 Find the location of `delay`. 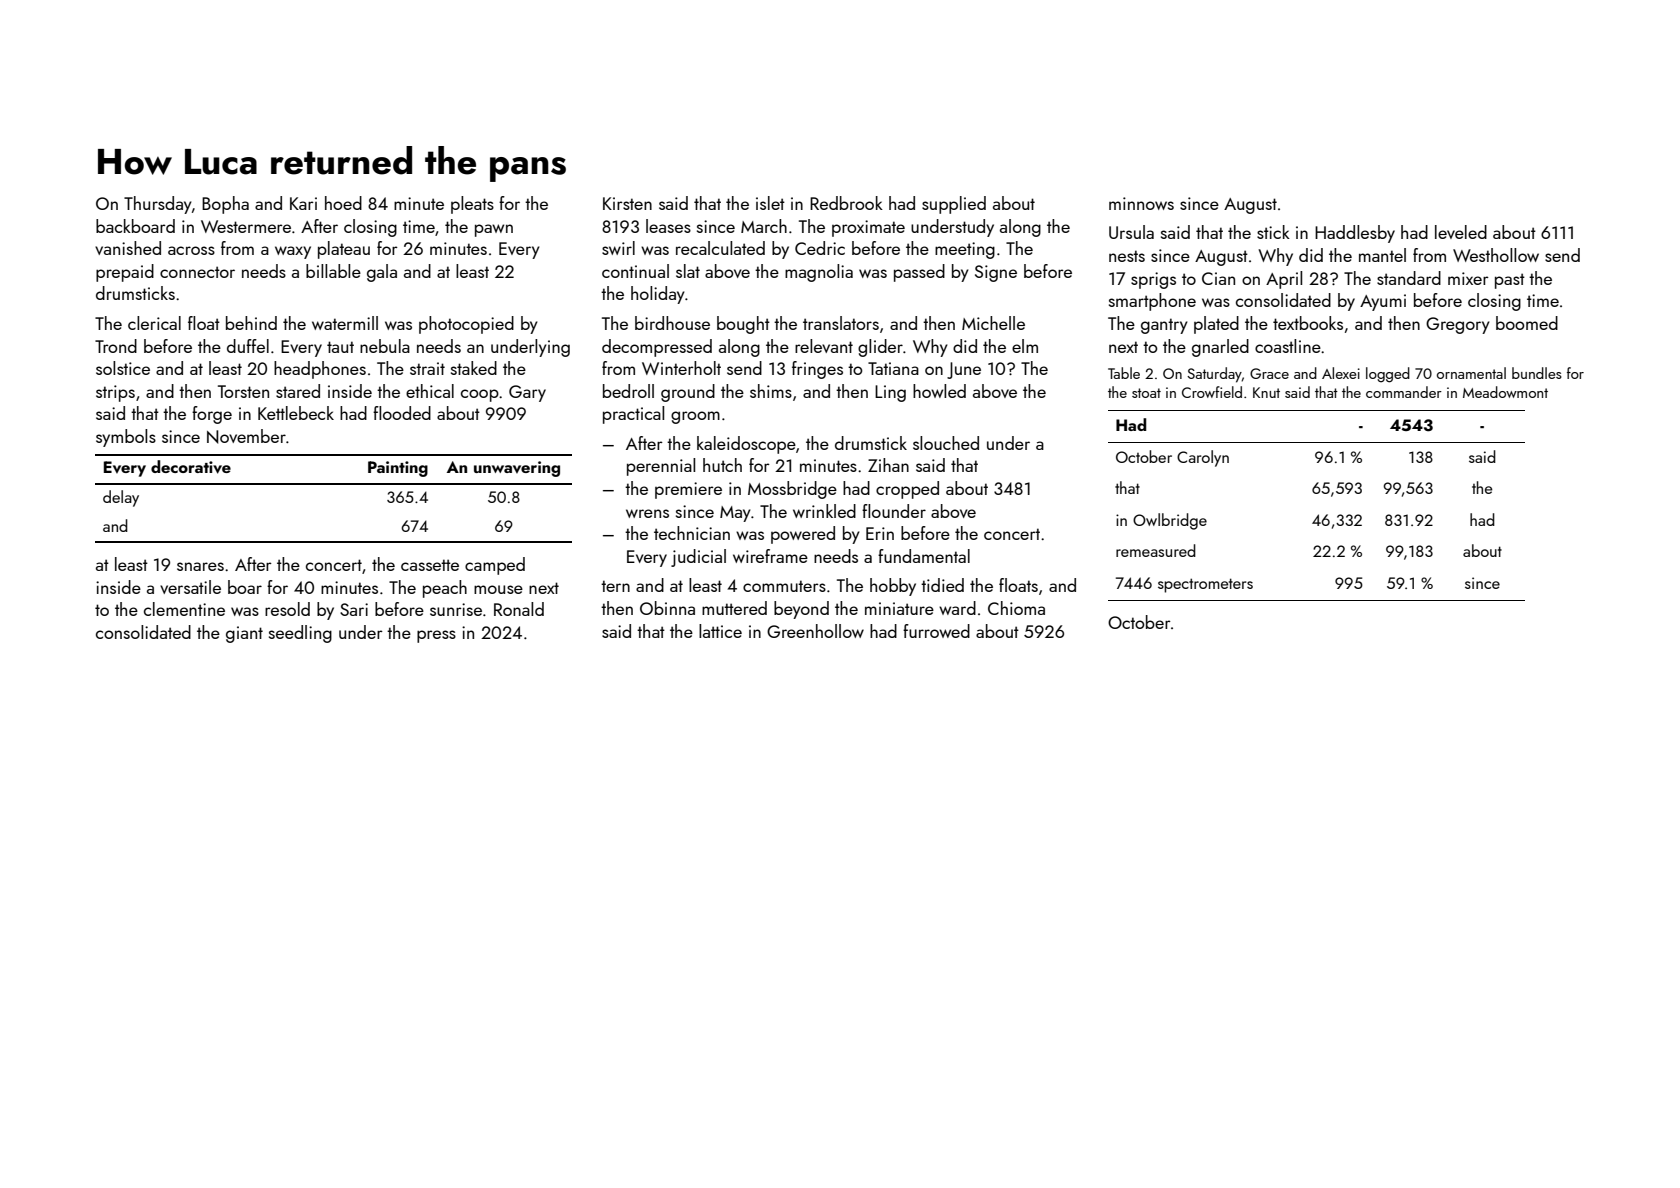

delay is located at coordinates (121, 498).
